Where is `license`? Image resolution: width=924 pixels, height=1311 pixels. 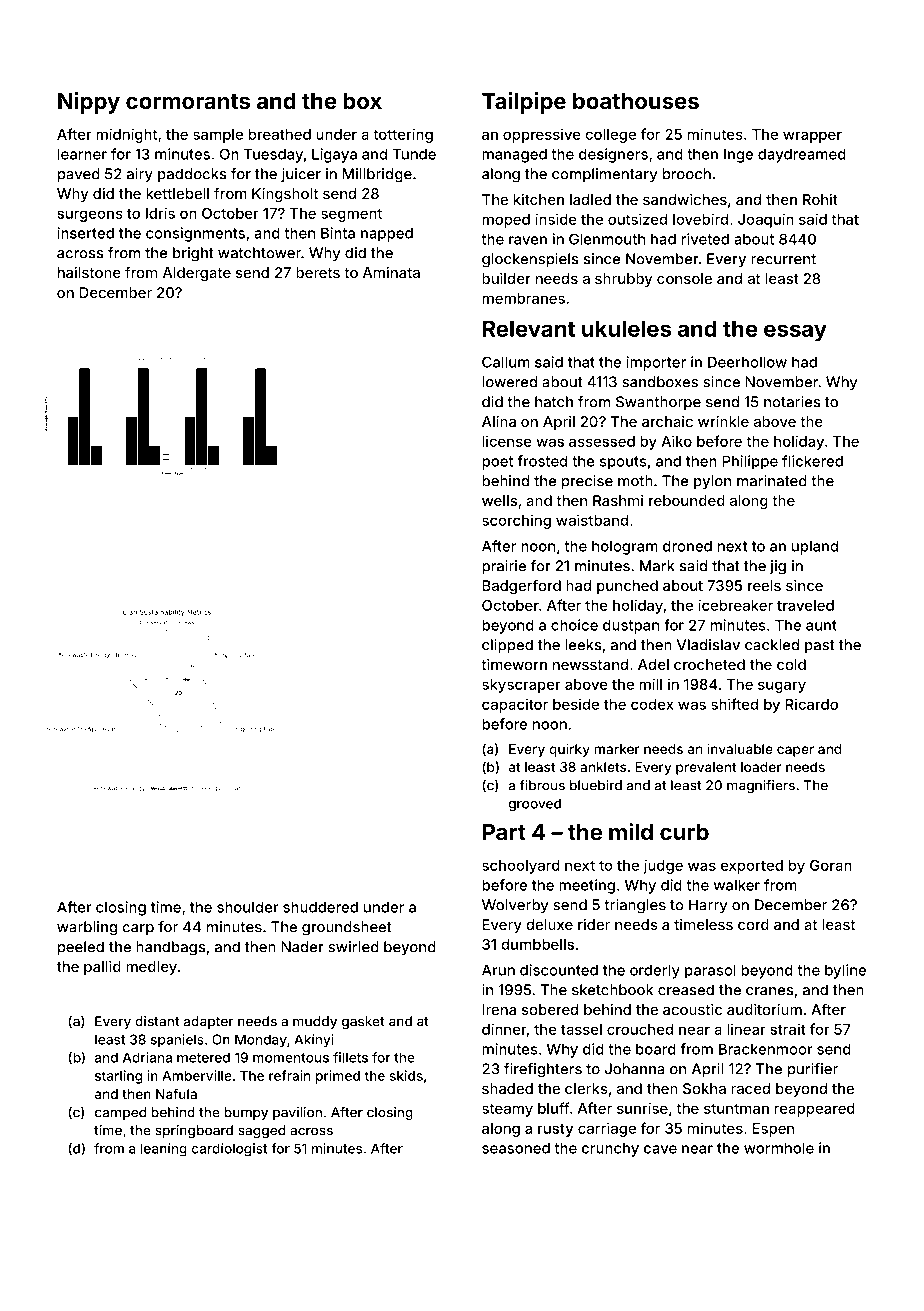
license is located at coordinates (507, 441).
